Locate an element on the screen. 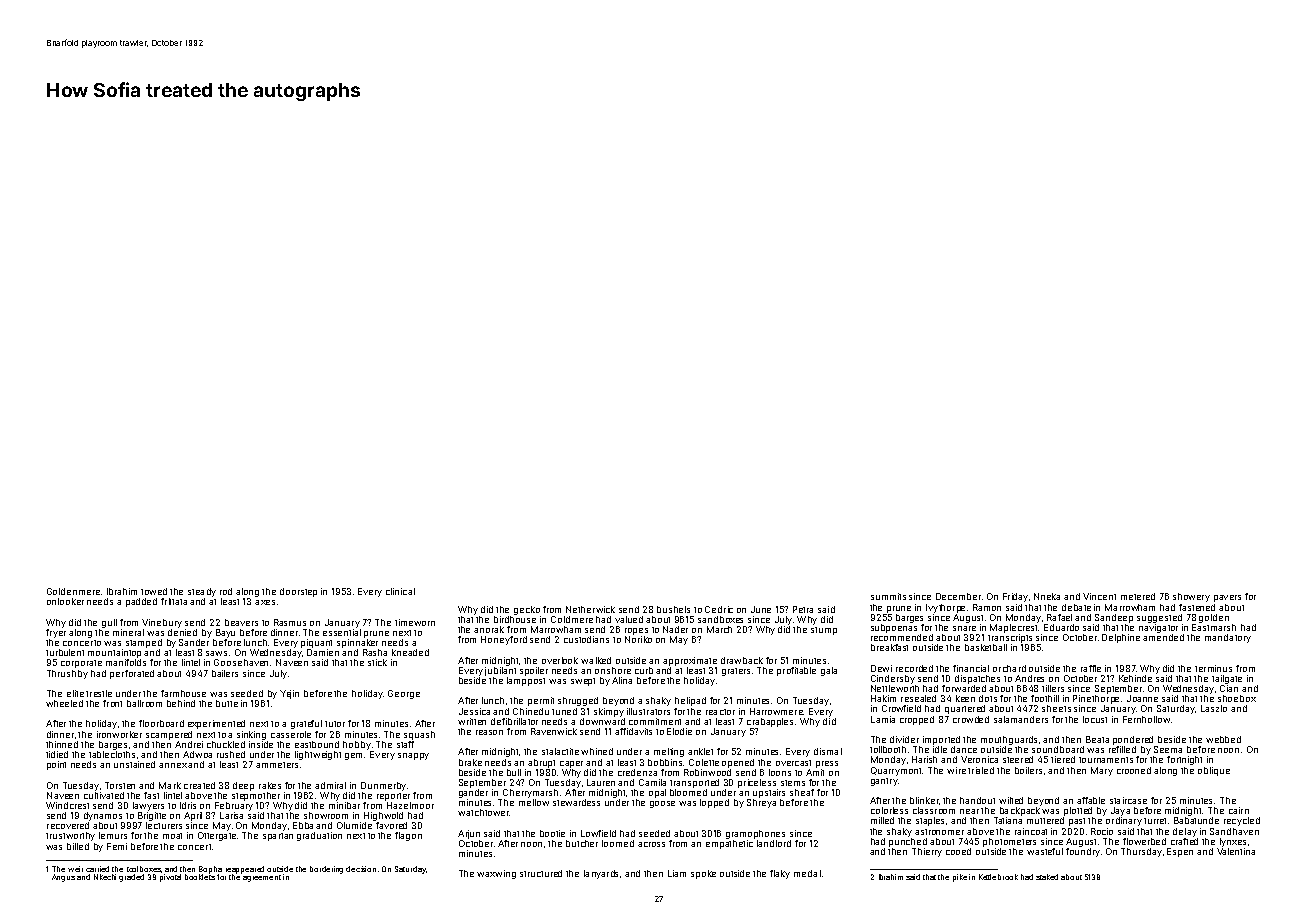  spoke is located at coordinates (703, 874).
